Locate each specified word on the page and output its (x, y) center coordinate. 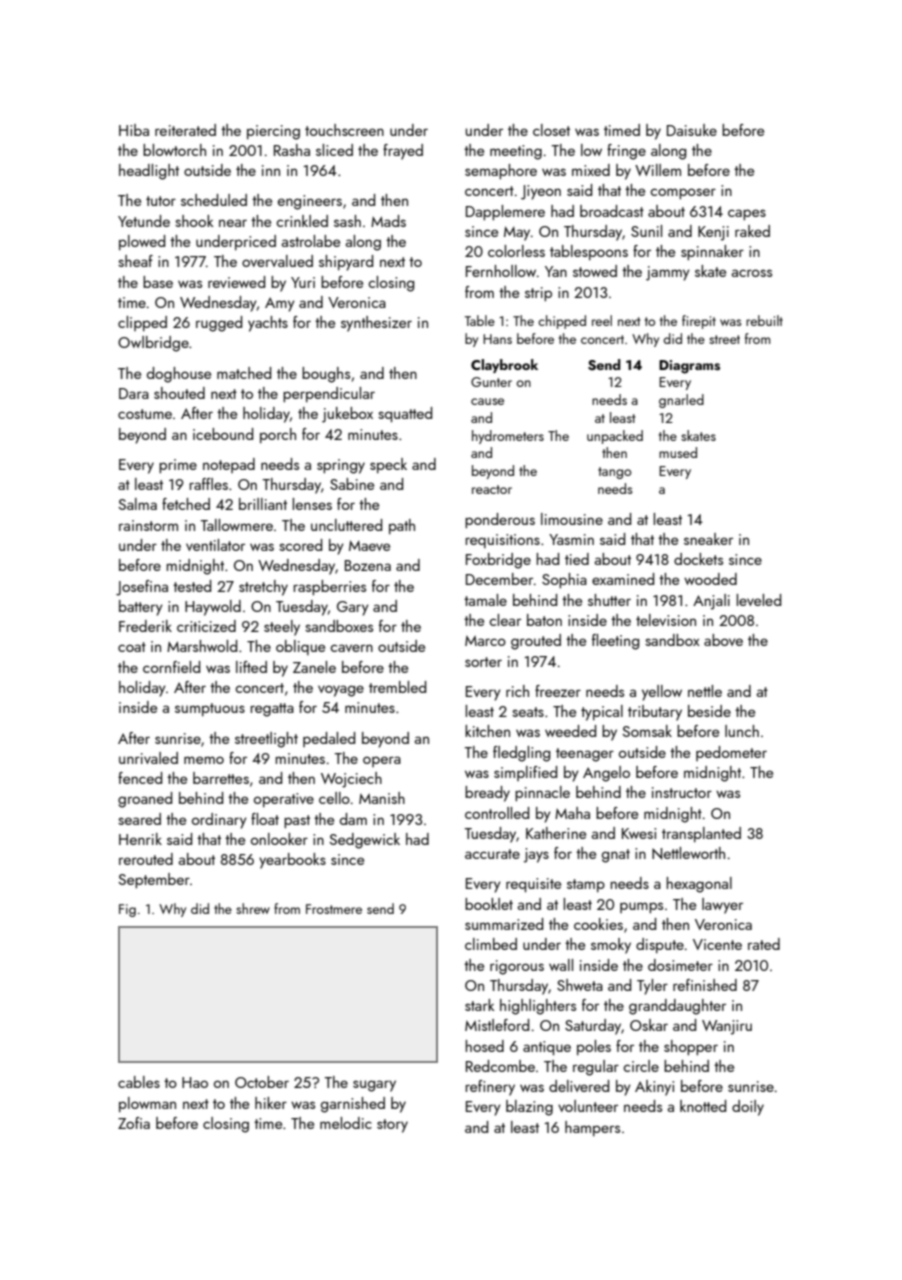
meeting (516, 152)
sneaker (708, 539)
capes (747, 215)
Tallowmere (236, 525)
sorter (483, 662)
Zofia (134, 1123)
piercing (273, 132)
